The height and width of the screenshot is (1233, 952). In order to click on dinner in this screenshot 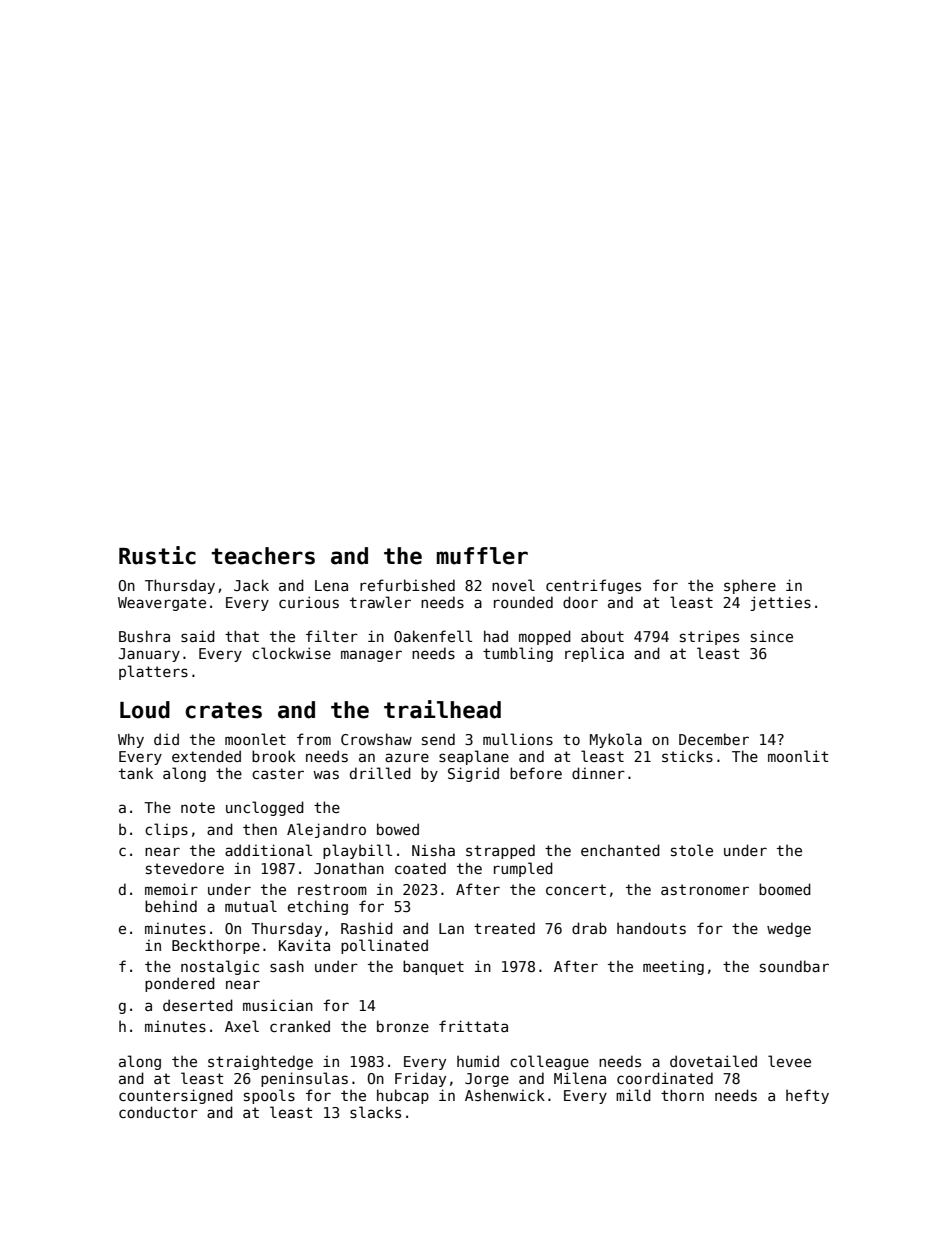, I will do `click(598, 773)`.
